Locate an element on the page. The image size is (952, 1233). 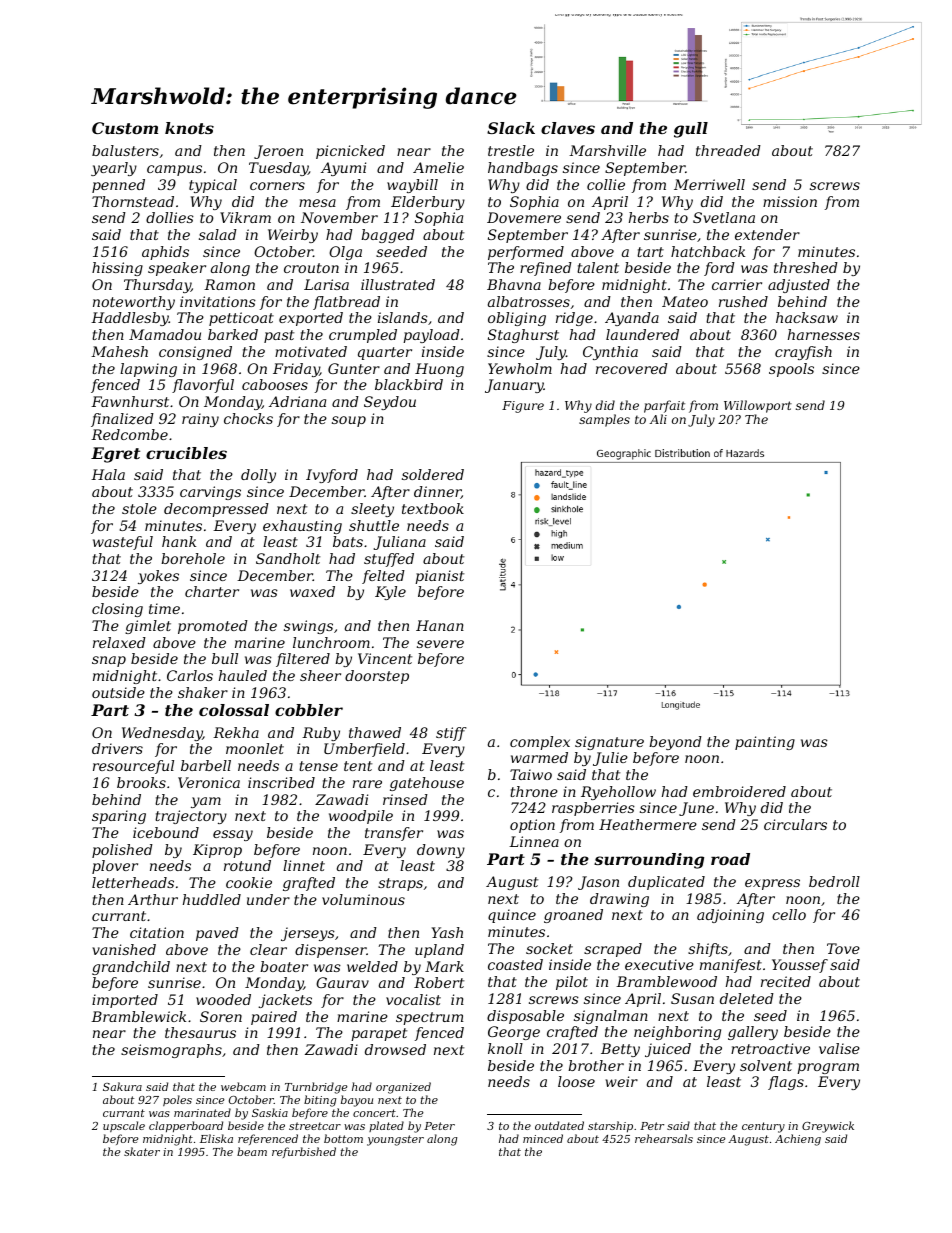
valise is located at coordinates (839, 1048).
